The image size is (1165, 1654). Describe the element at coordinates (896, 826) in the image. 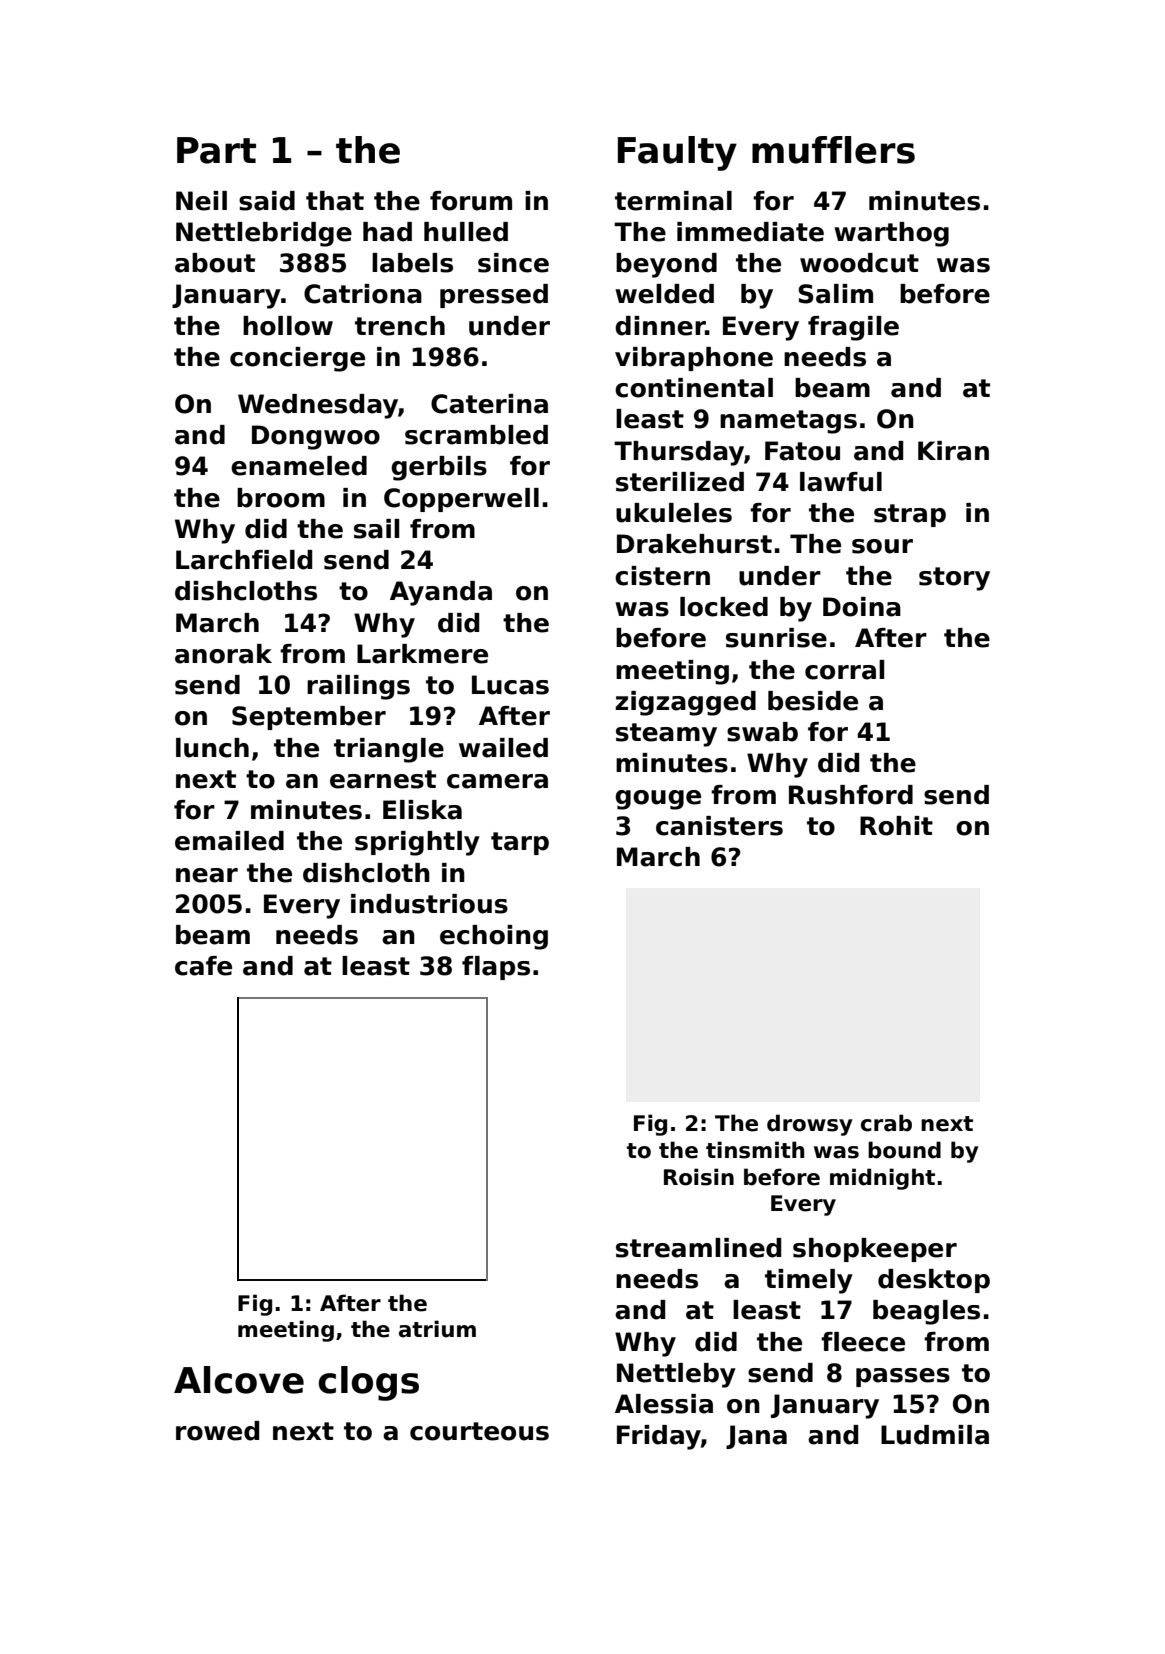

I see `Rohit` at that location.
